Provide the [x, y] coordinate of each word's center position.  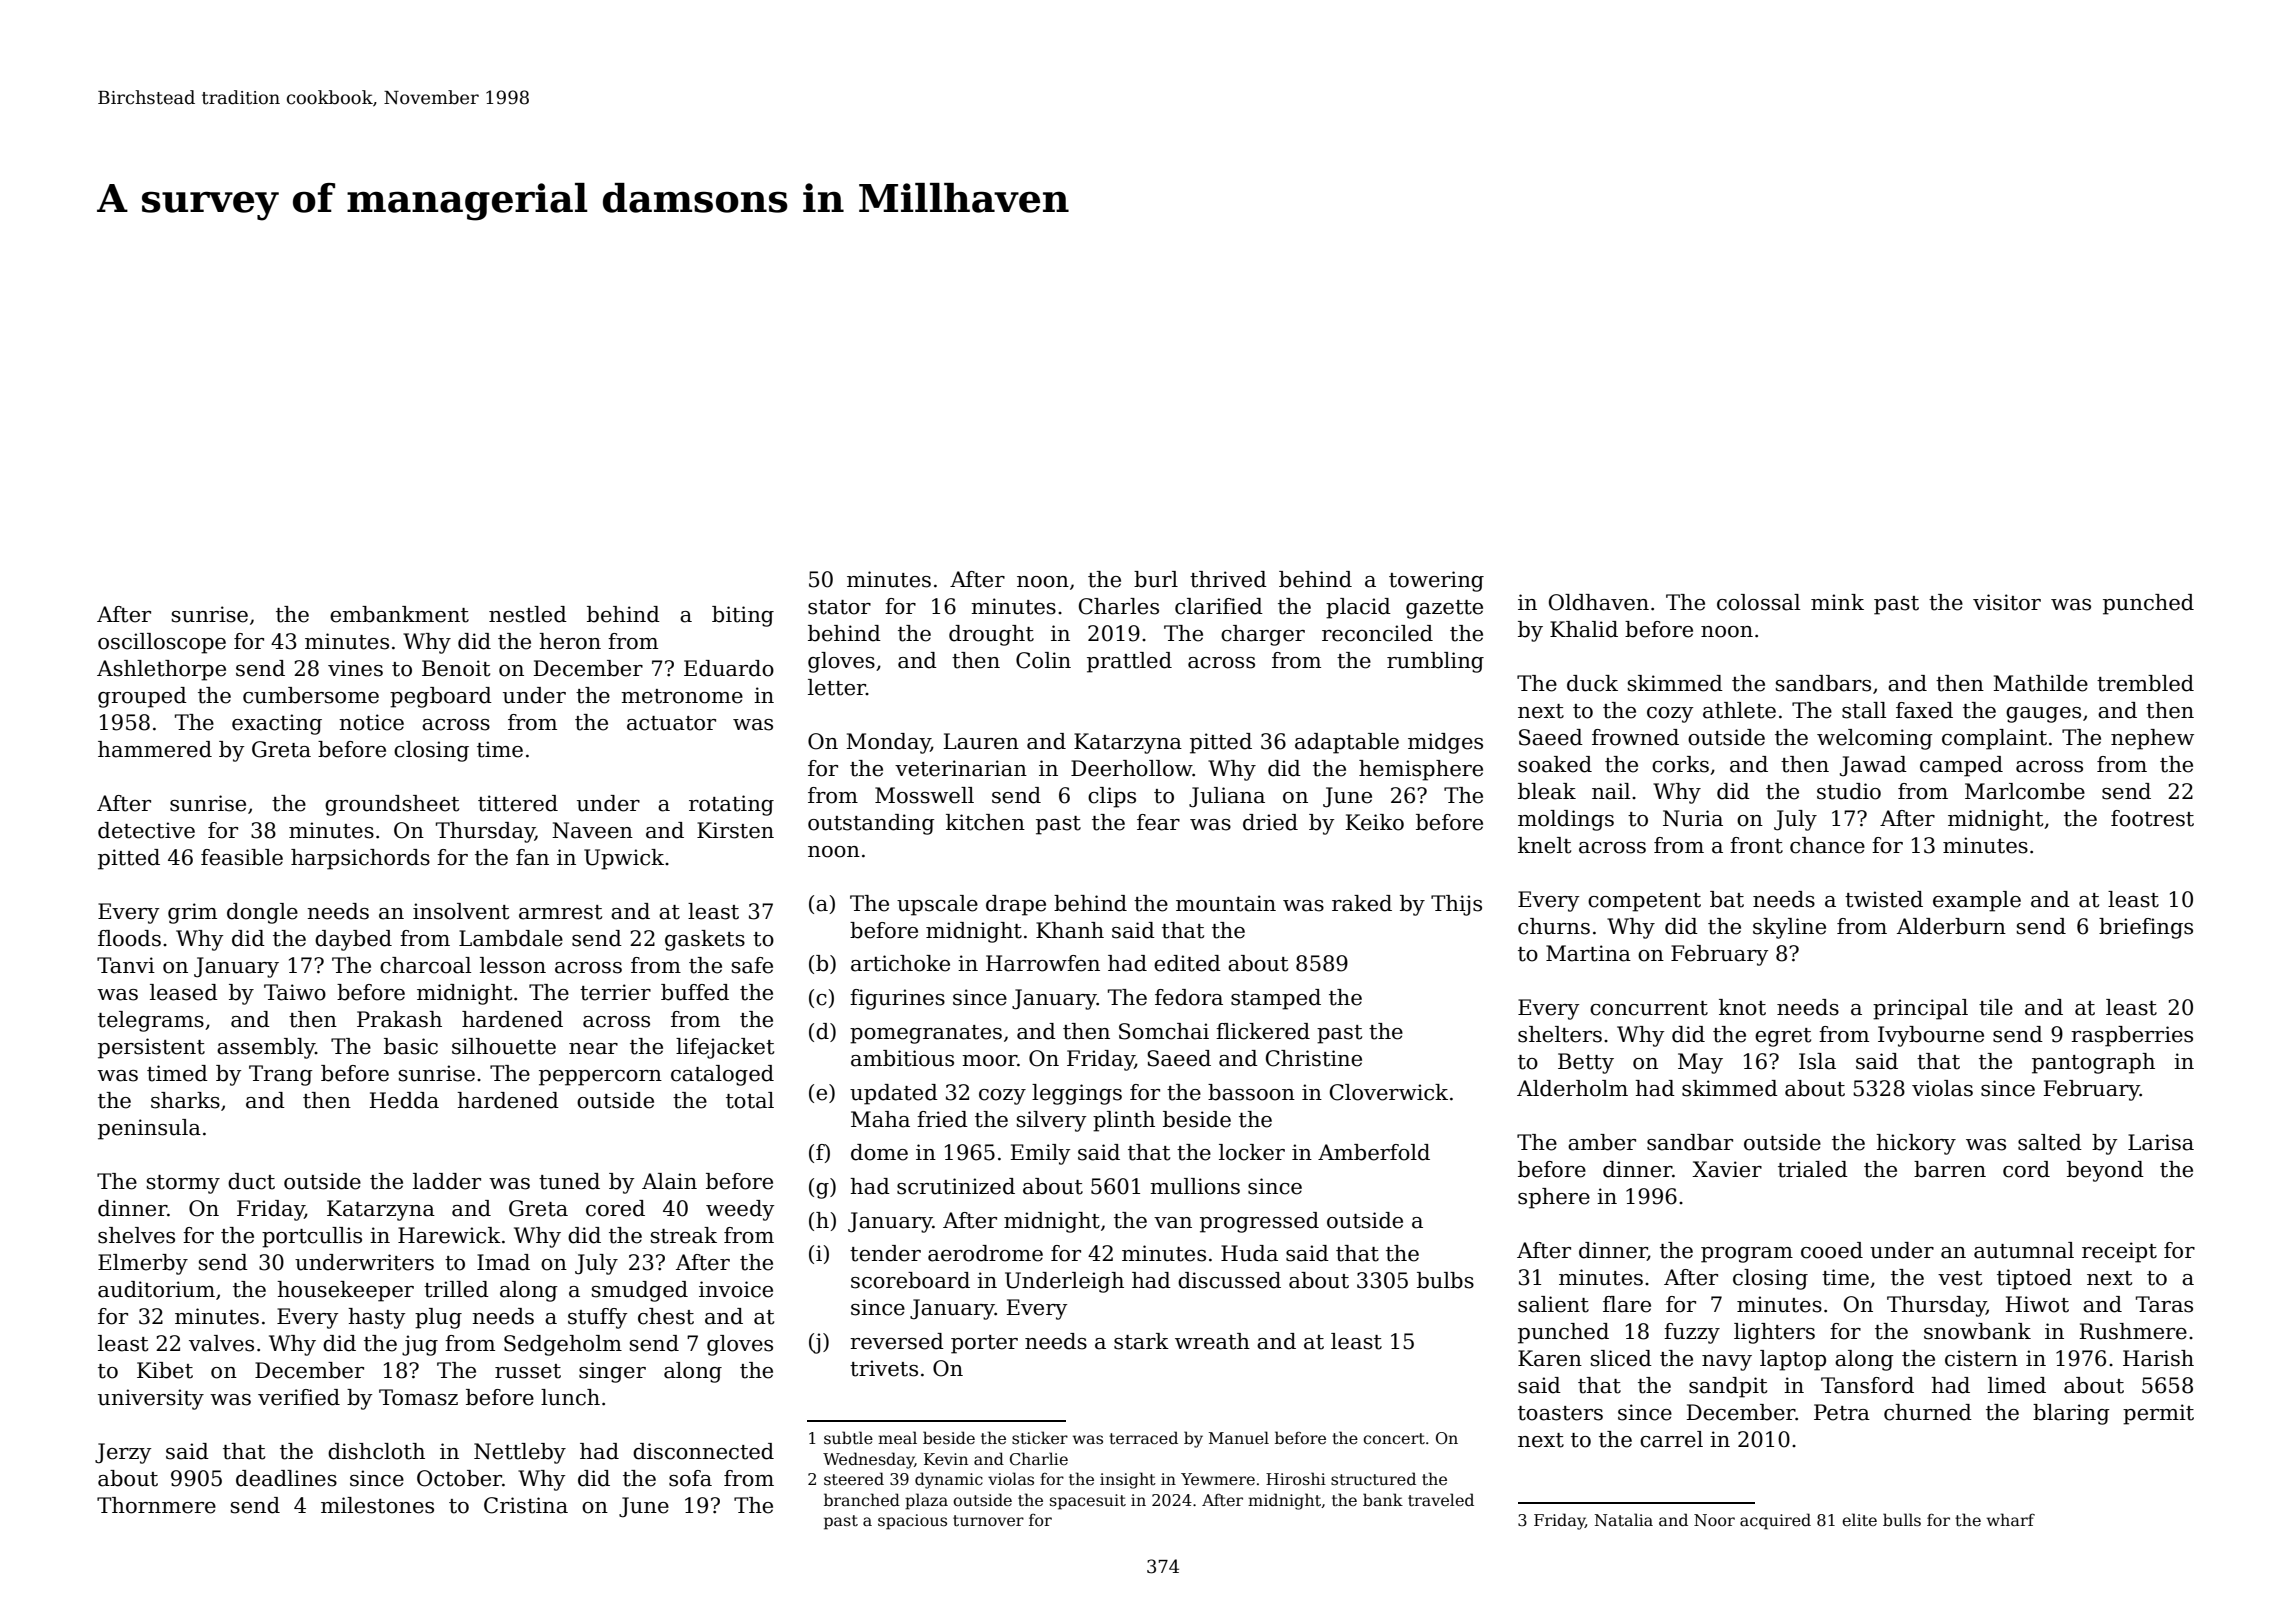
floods [129, 938]
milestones [377, 1505]
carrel [1671, 1439]
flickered [1263, 1031]
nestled [528, 614]
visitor [2007, 602]
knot [1742, 1007]
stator [839, 607]
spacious [912, 1522]
